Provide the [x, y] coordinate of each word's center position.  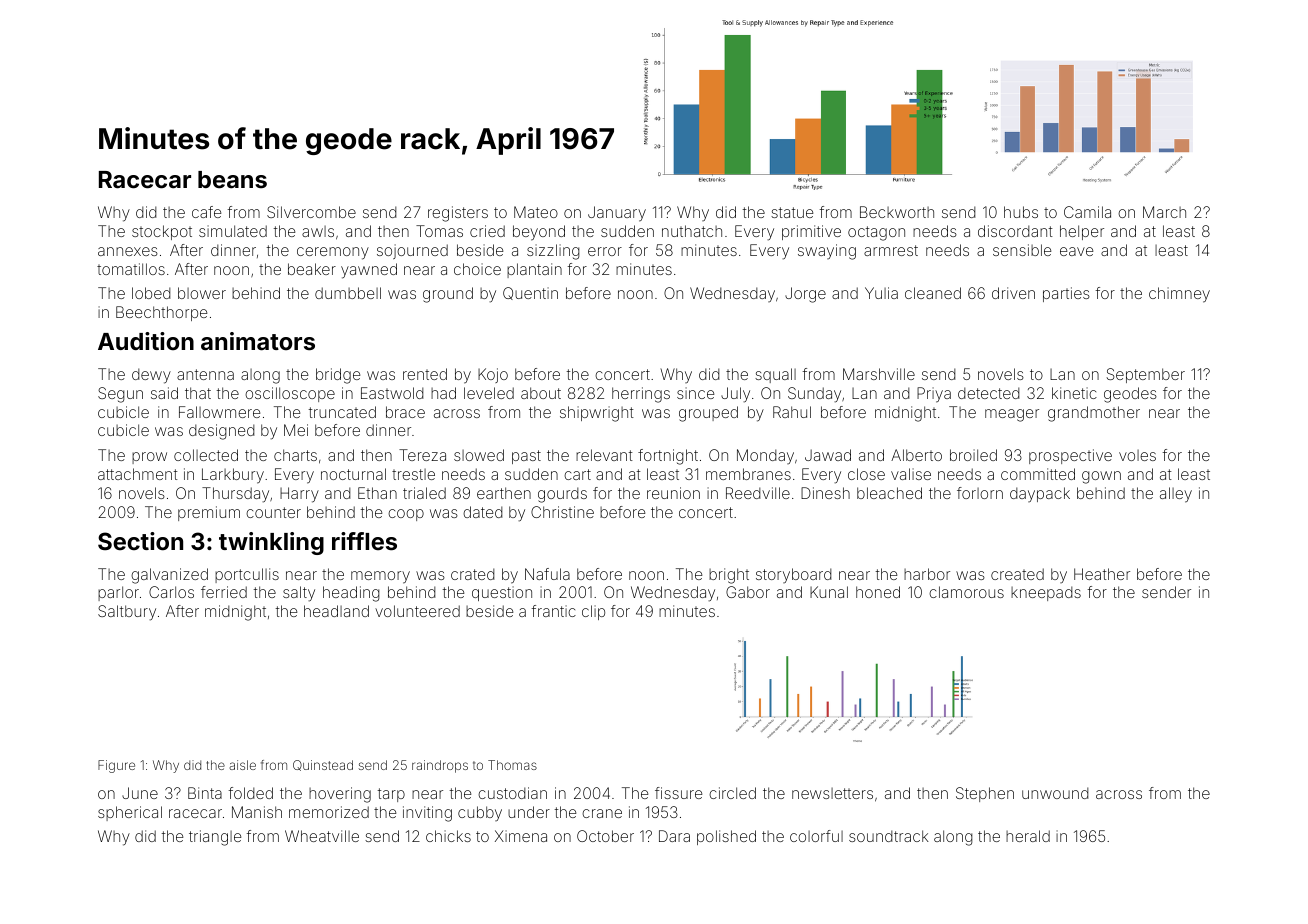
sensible [1022, 250]
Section [140, 541]
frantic [553, 611]
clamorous [966, 592]
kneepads [1046, 593]
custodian [512, 793]
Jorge [805, 295]
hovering [340, 795]
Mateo [536, 212]
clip [593, 612]
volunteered [417, 611]
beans [232, 180]
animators [258, 341]
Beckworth [897, 212]
